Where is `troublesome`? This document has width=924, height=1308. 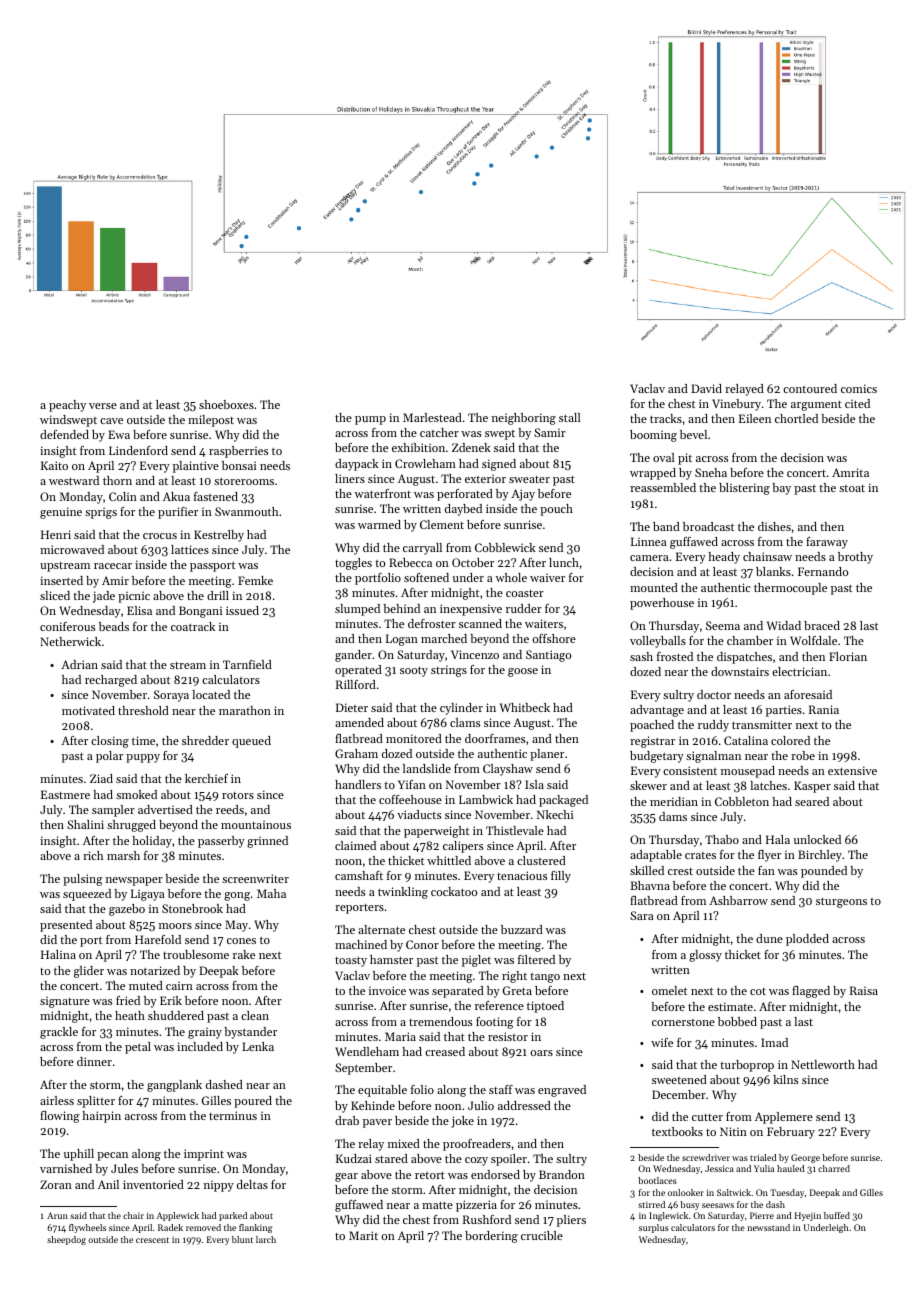
troublesome is located at coordinates (196, 954).
